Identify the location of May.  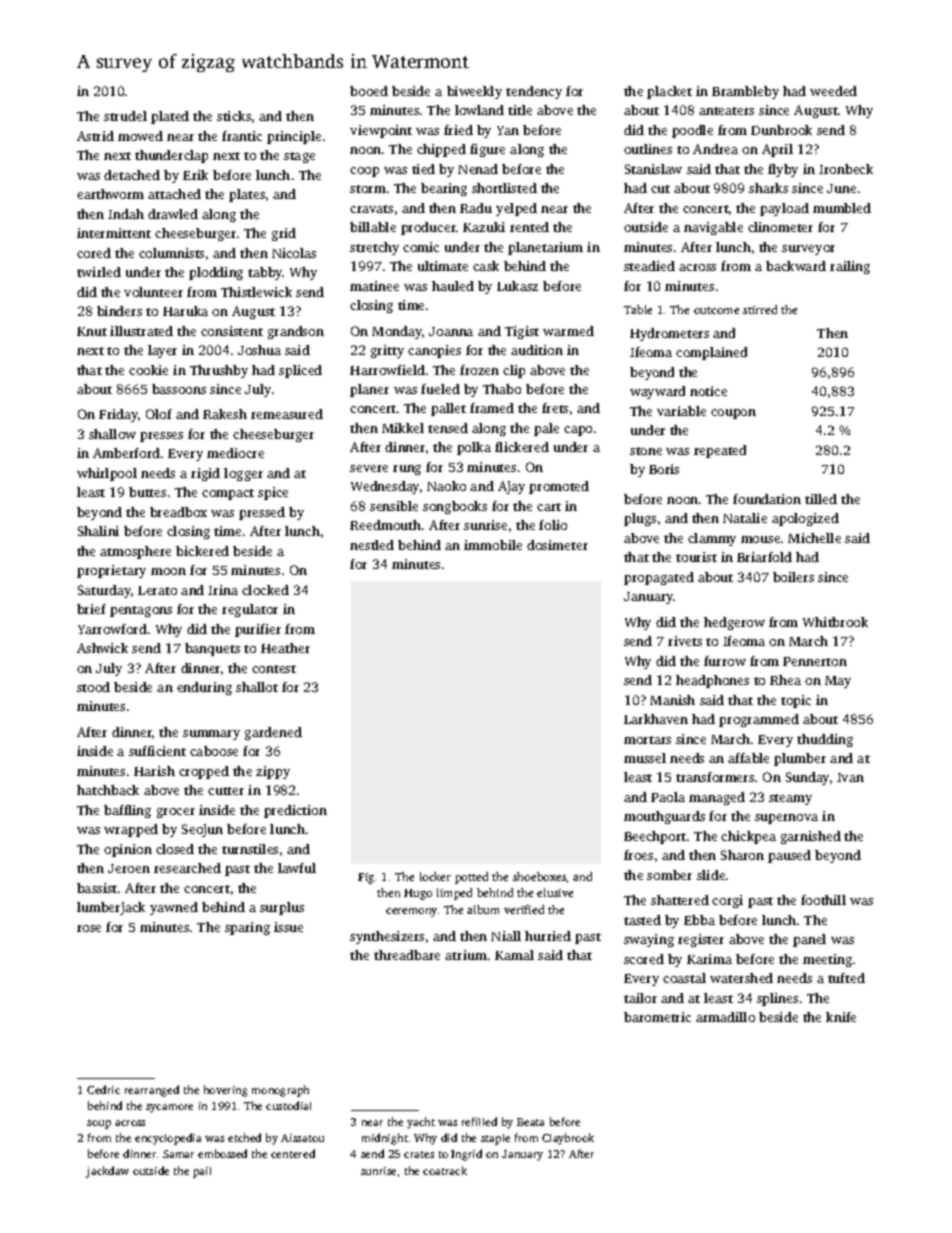
(838, 682).
